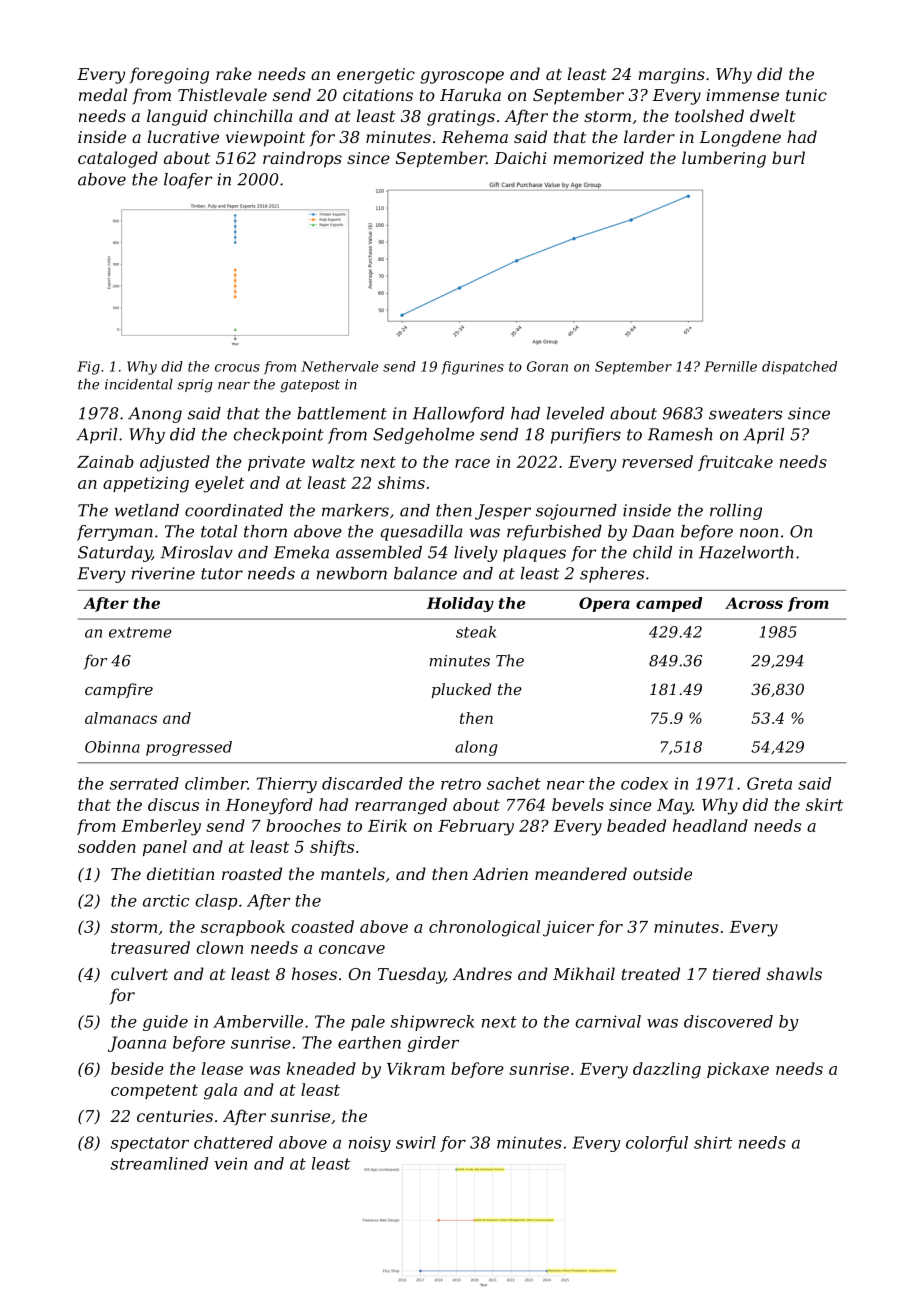 This screenshot has width=924, height=1308. I want to click on raindrops, so click(302, 159).
